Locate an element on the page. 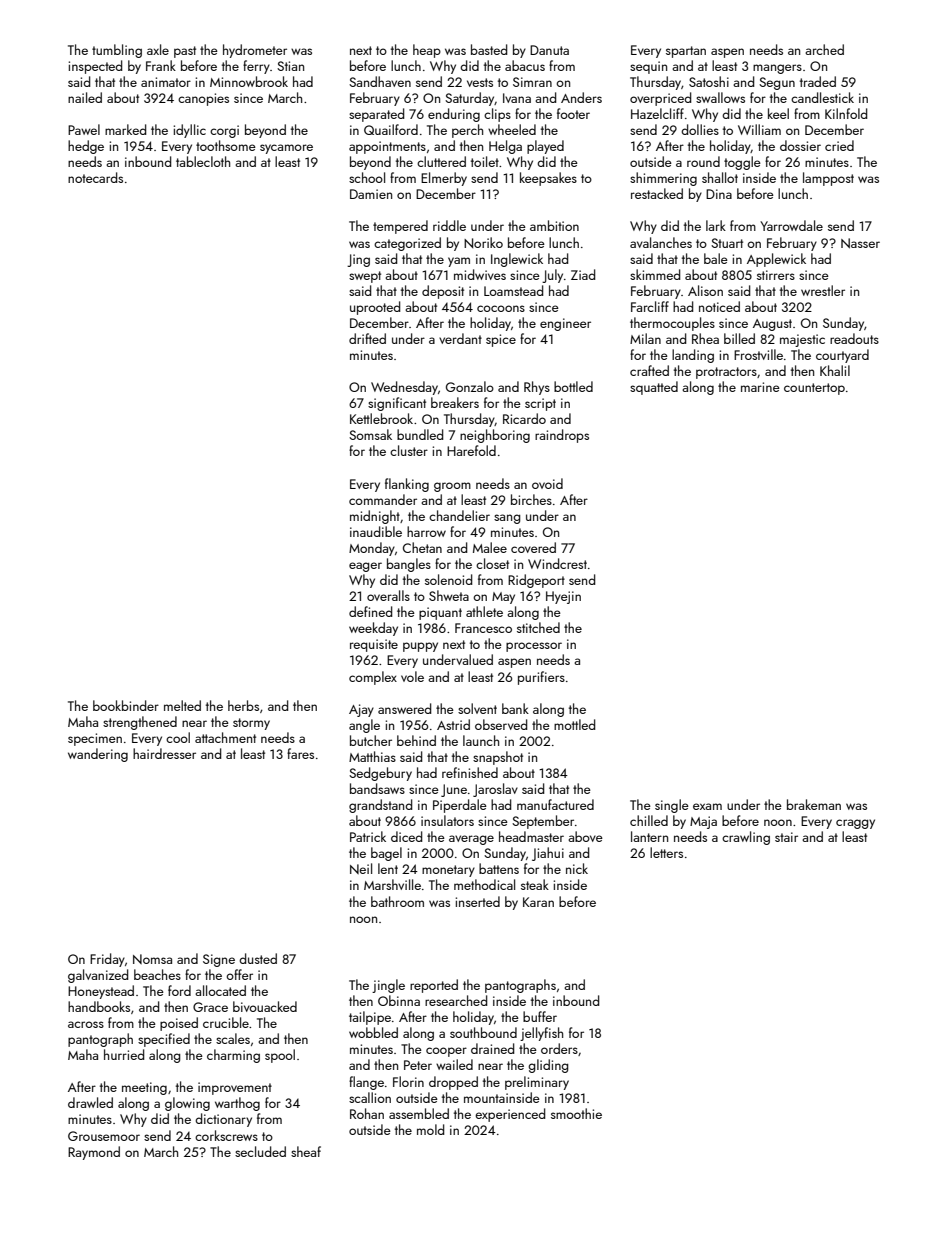 This page has height=1233, width=952. mold is located at coordinates (430, 1129).
